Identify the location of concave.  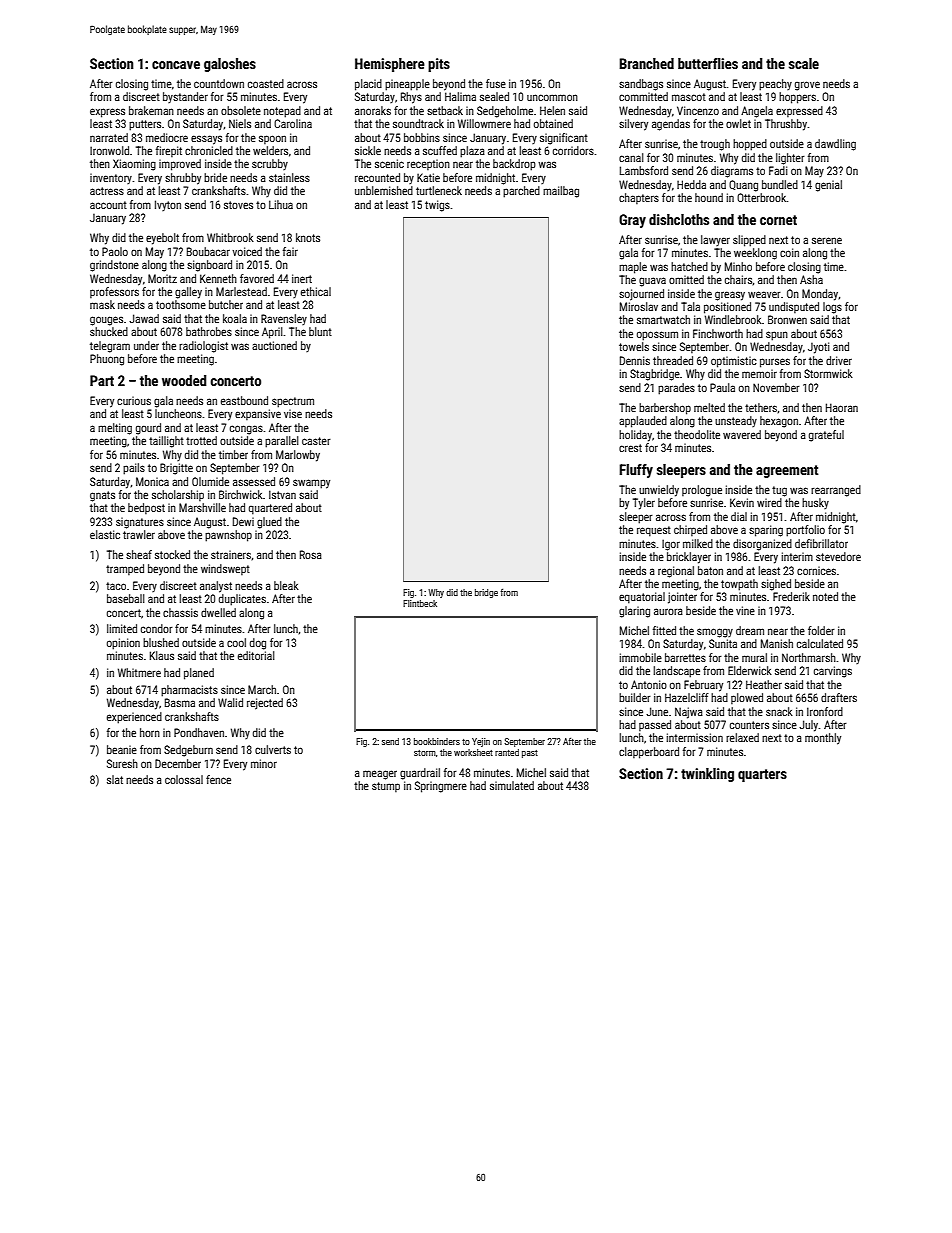
(176, 65).
